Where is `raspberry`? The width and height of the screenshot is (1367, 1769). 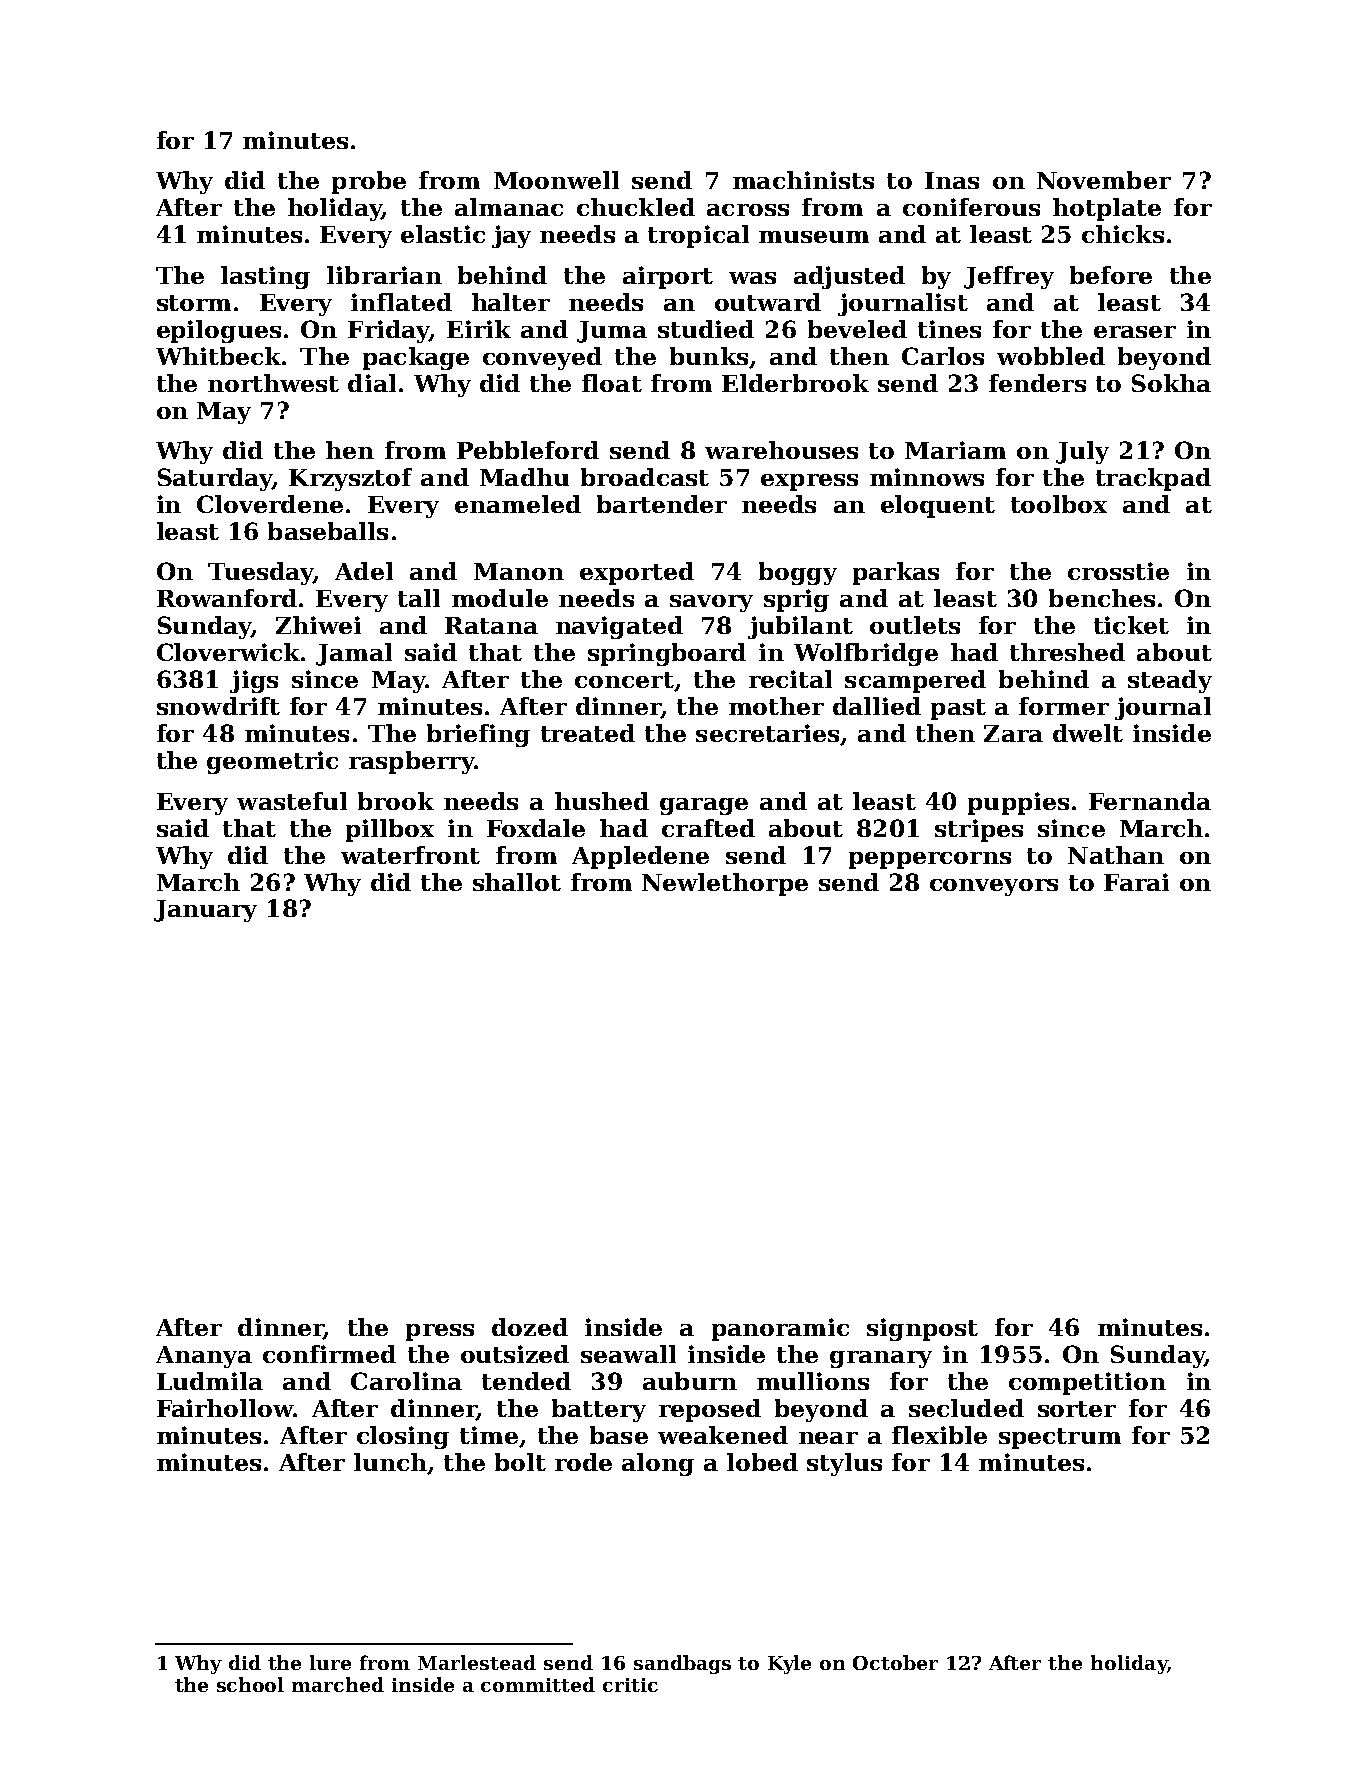 raspberry is located at coordinates (411, 762).
